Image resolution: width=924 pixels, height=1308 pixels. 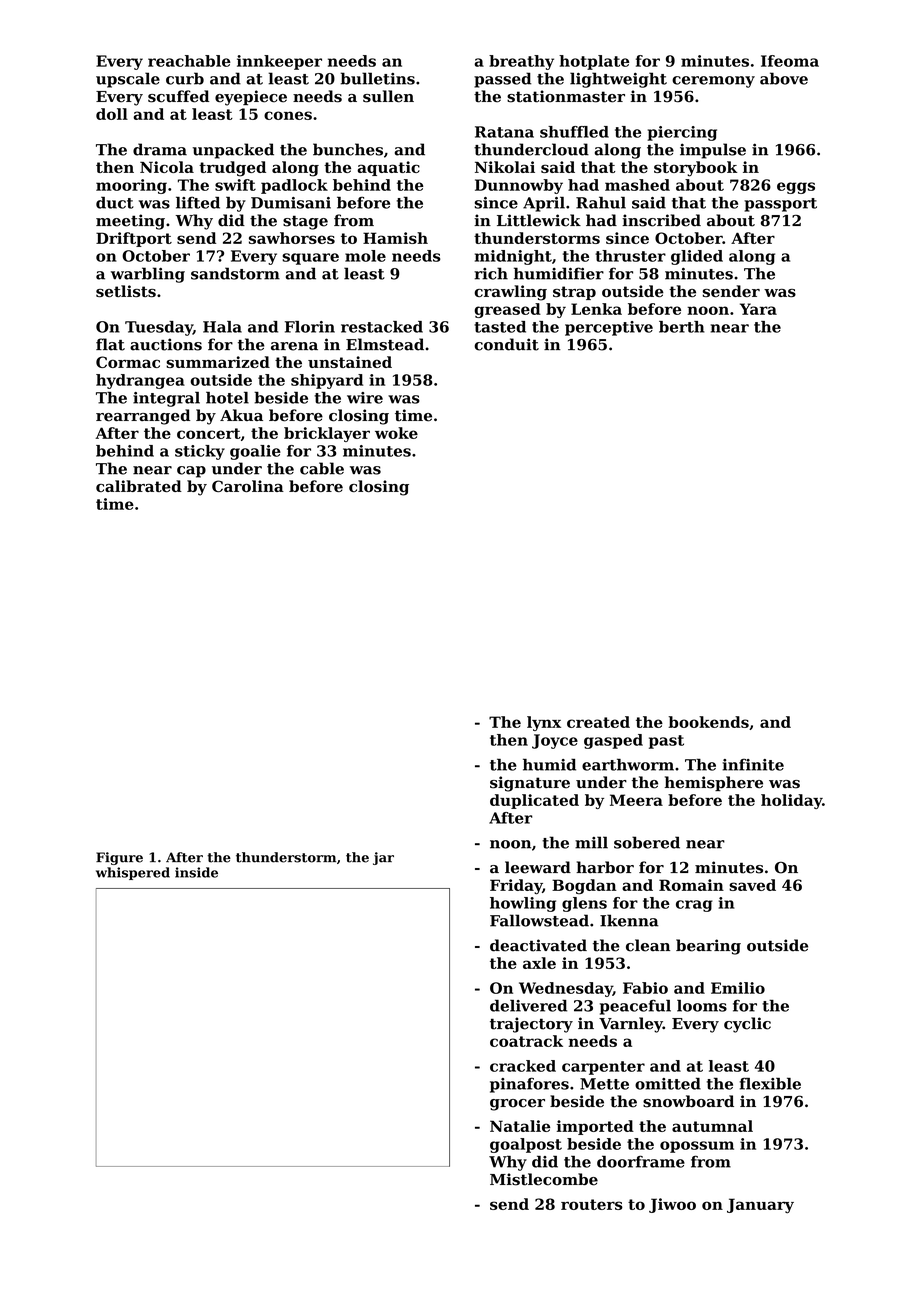 I want to click on cracked, so click(x=523, y=1066).
